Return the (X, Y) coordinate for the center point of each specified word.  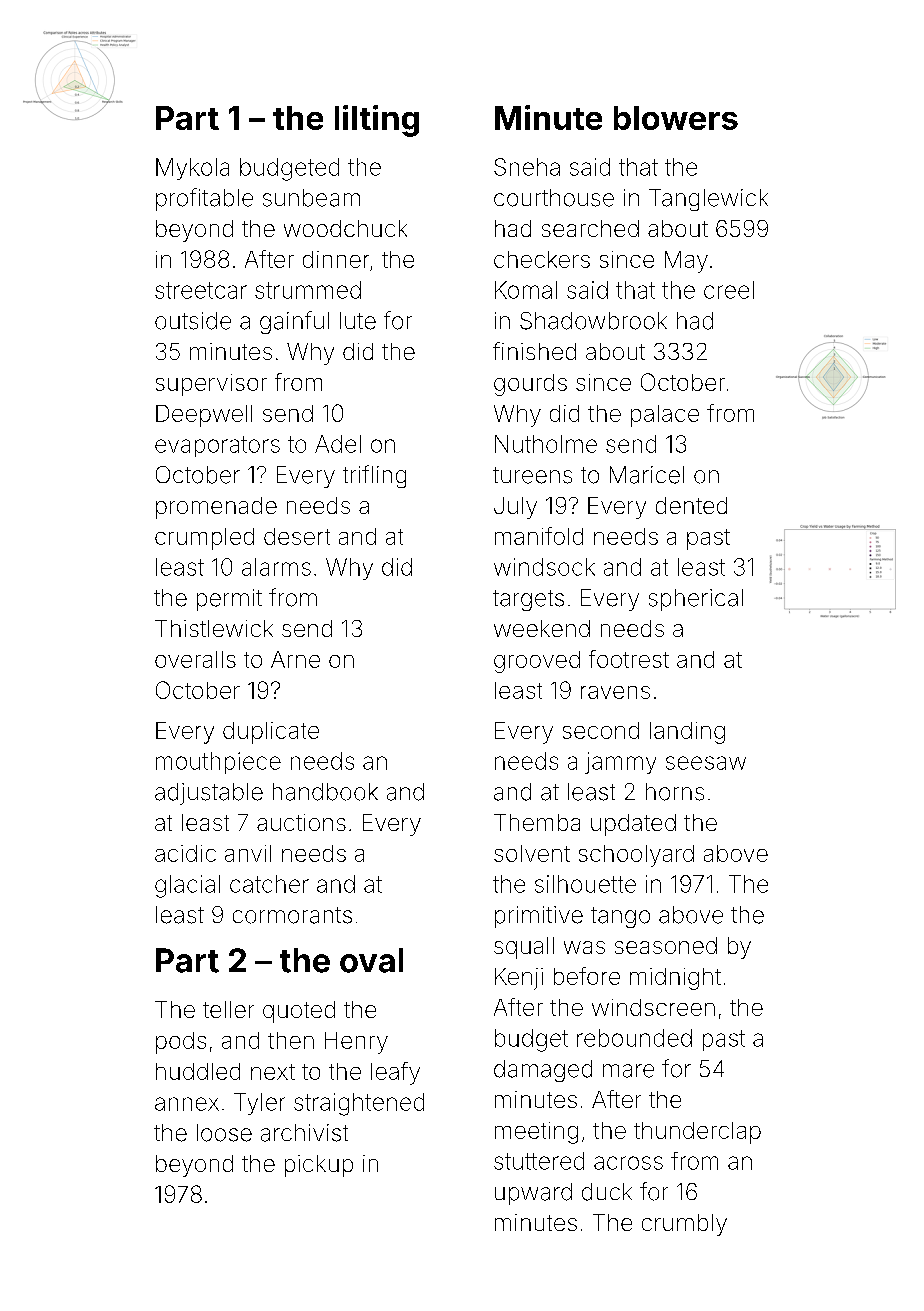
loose (224, 1133)
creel (729, 290)
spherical (696, 600)
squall (524, 948)
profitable (204, 199)
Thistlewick (214, 628)
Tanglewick (708, 200)
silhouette (585, 884)
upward (533, 1194)
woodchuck (345, 228)
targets (528, 600)
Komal (526, 290)
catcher (269, 884)
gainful (294, 322)
